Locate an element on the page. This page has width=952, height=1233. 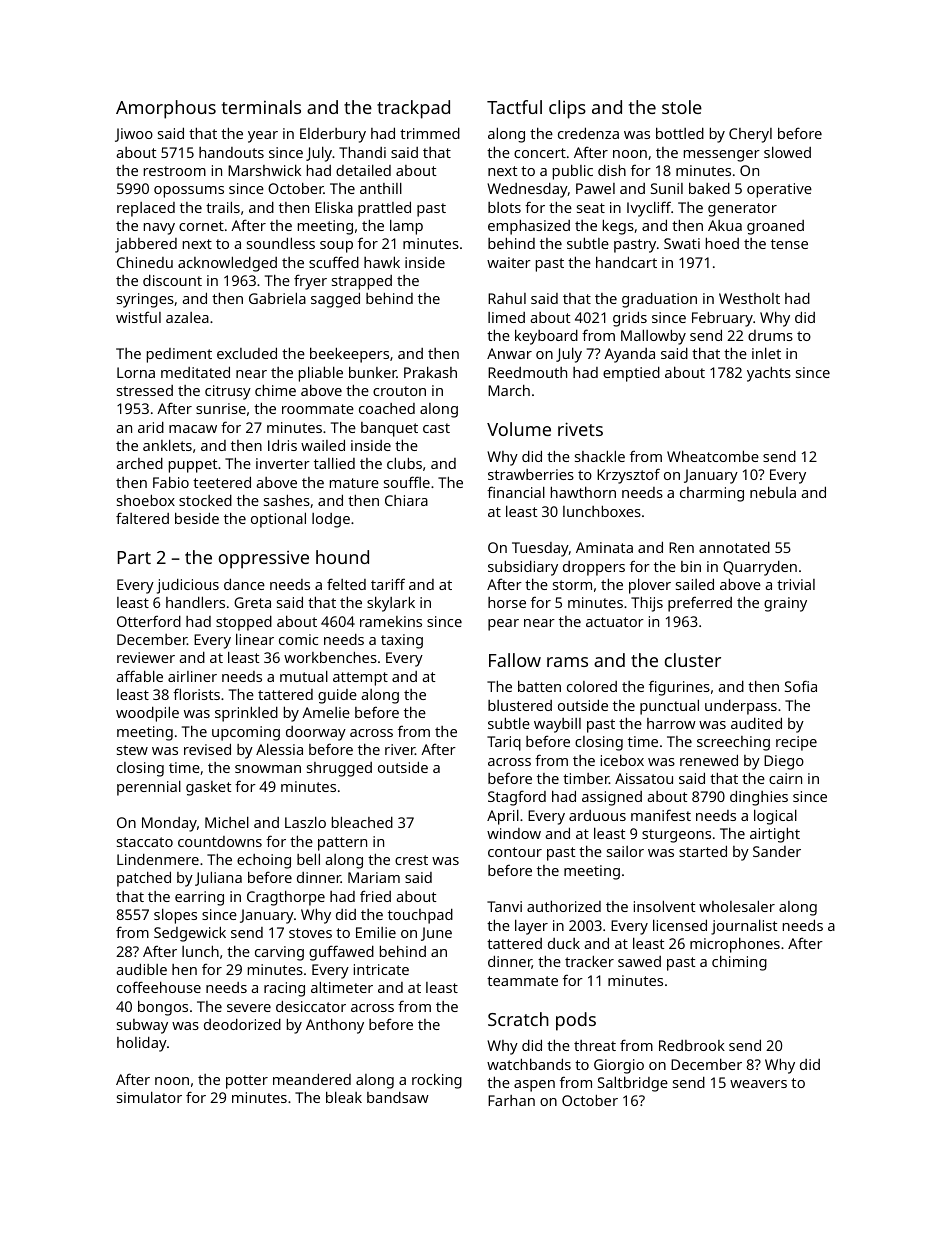
cluster is located at coordinates (693, 660).
